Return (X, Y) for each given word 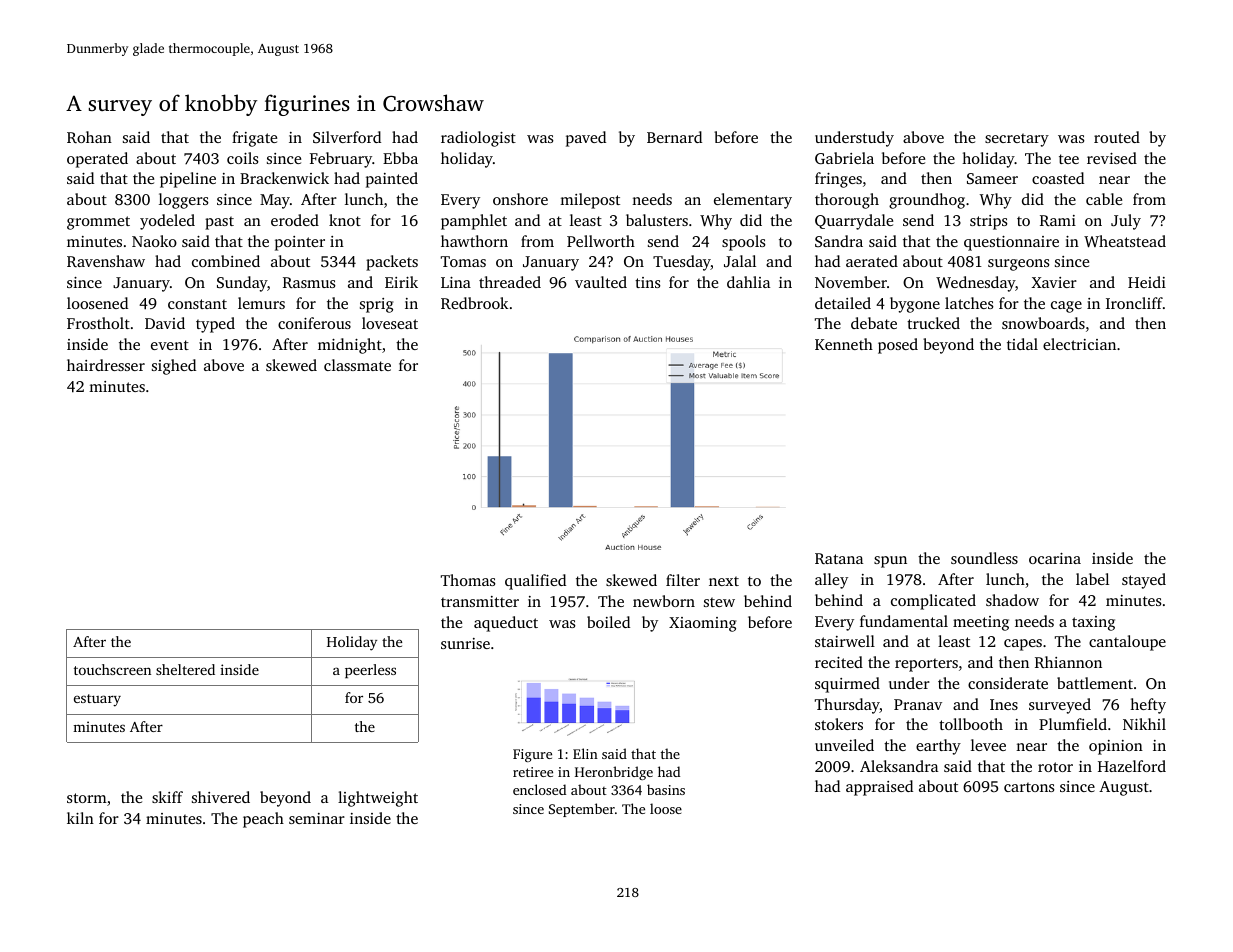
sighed (174, 367)
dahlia (748, 282)
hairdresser (106, 365)
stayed (1144, 581)
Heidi (1147, 282)
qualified (535, 582)
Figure (532, 755)
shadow (1012, 600)
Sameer (992, 178)
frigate (254, 139)
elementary (753, 201)
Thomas (468, 580)
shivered (221, 797)
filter (683, 580)
